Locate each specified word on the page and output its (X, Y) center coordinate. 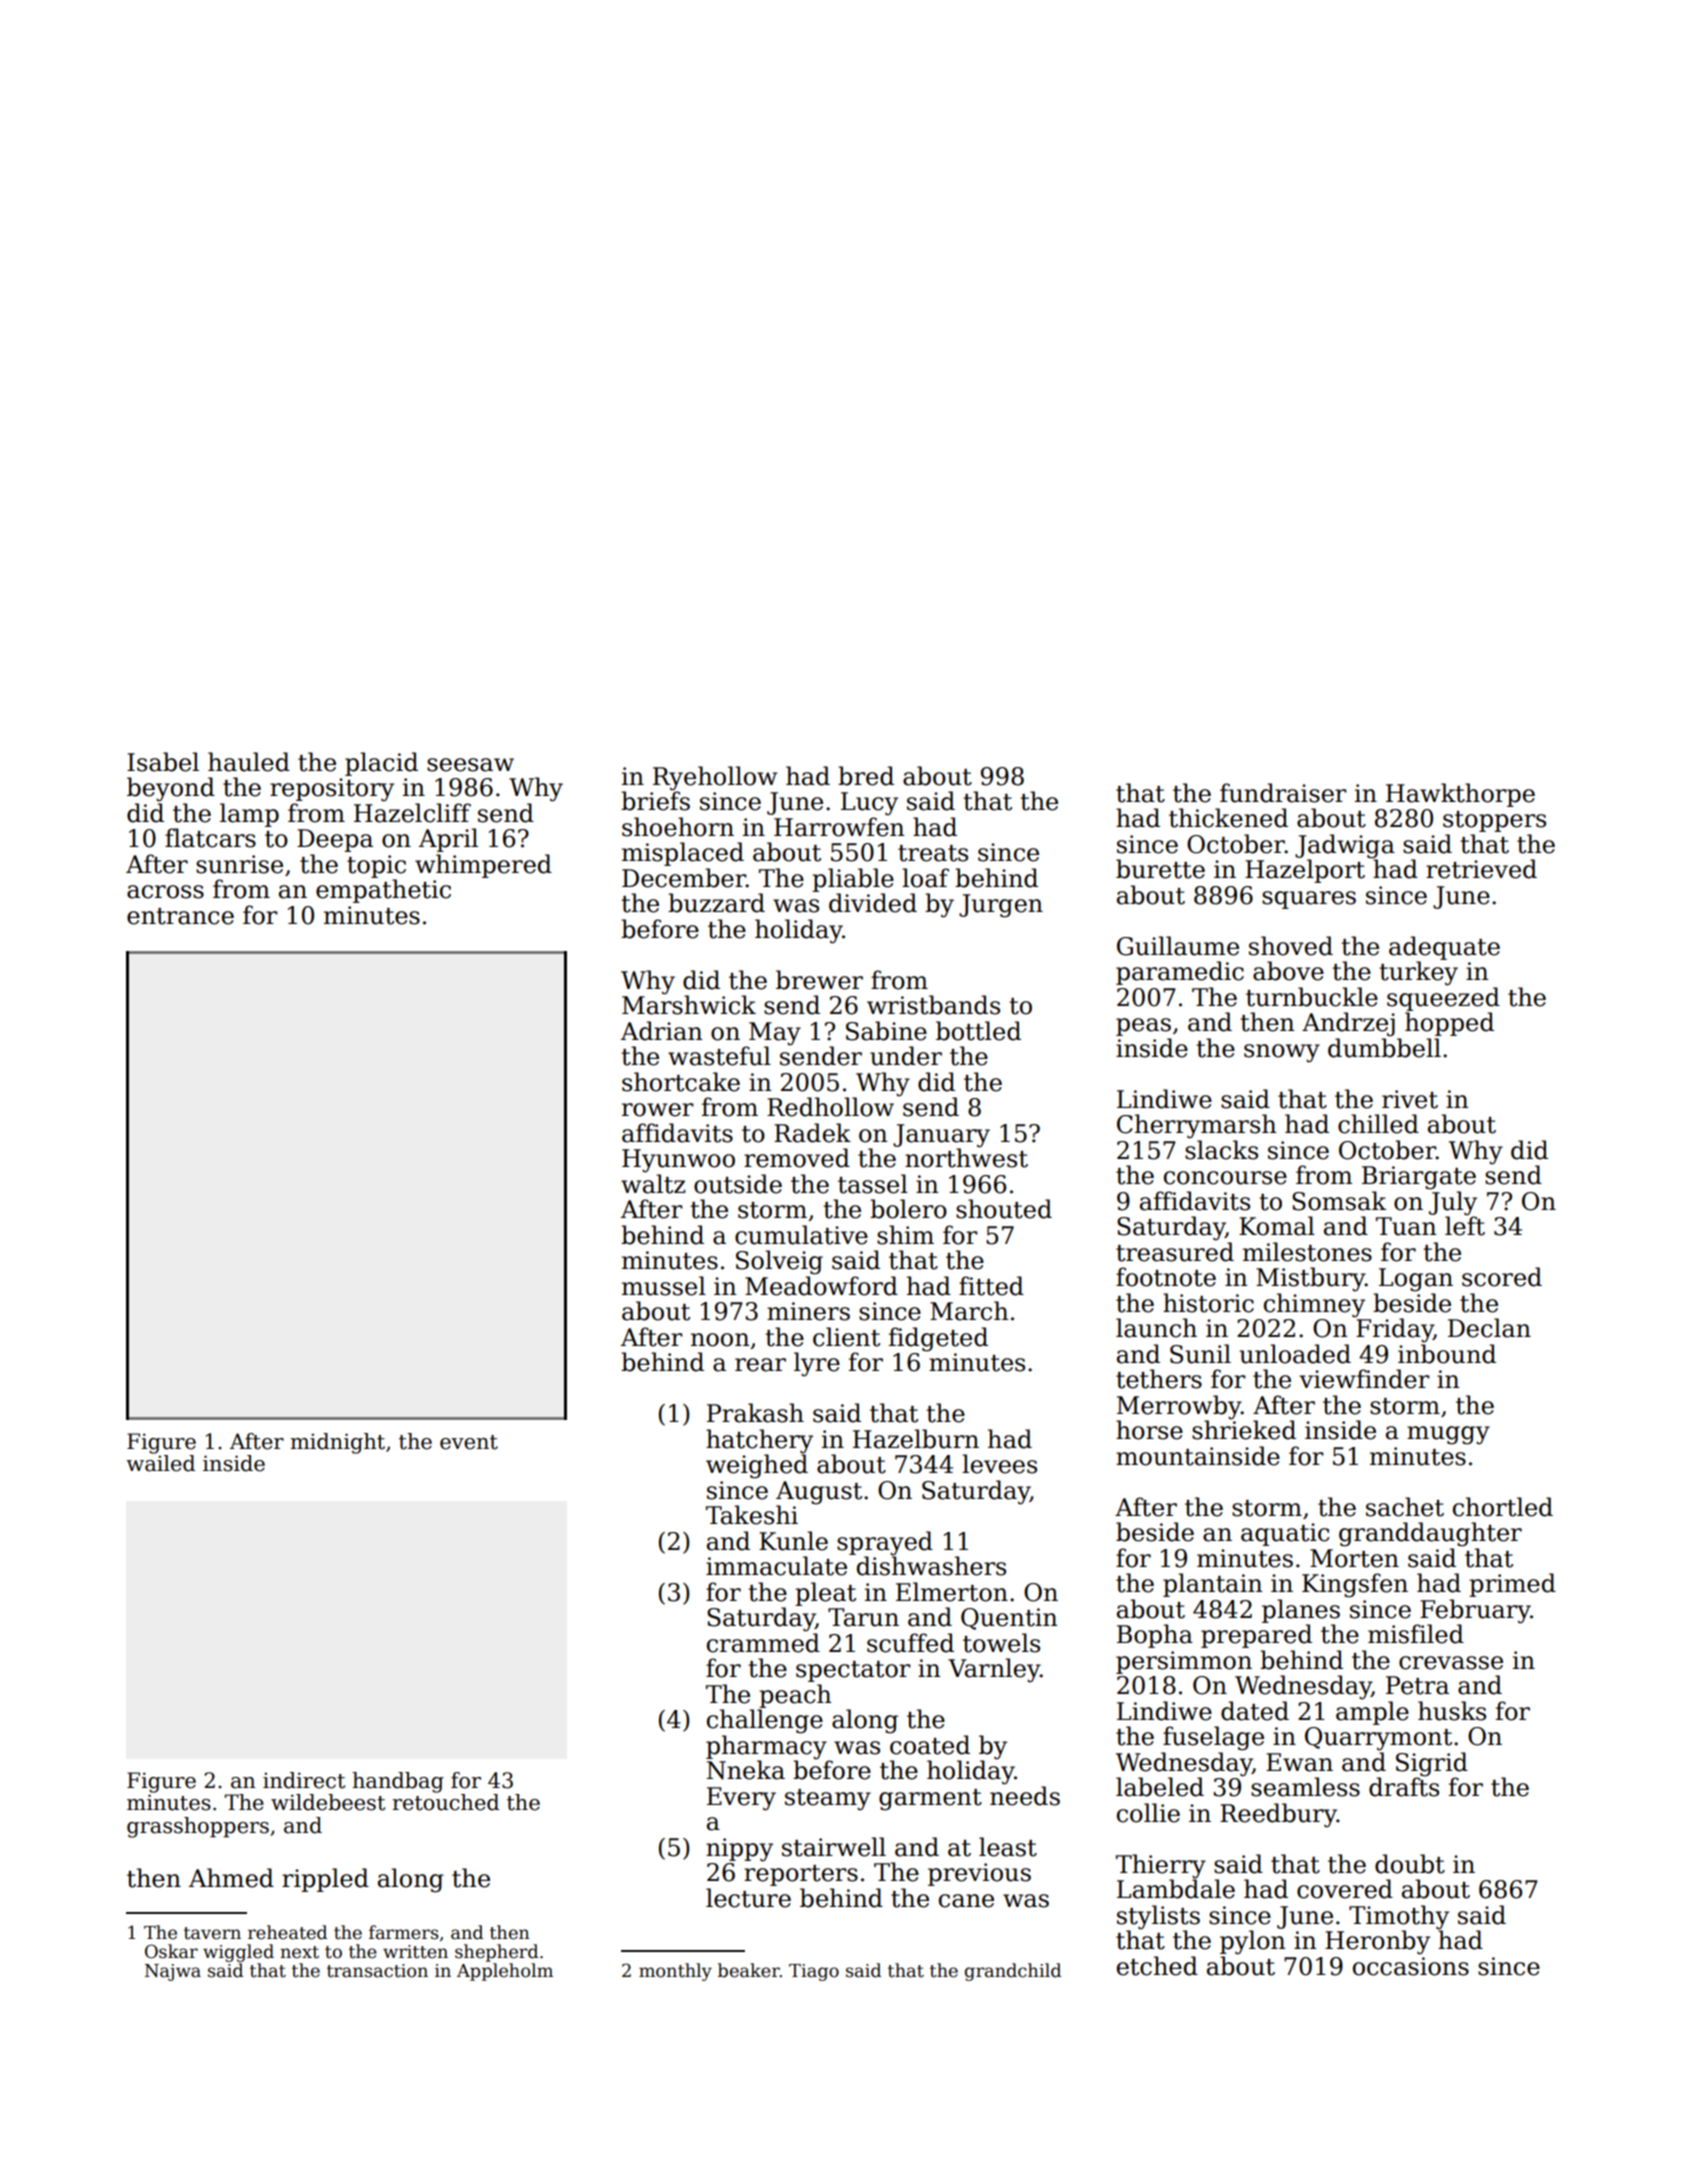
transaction (377, 1971)
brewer (819, 980)
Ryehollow (715, 778)
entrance (180, 916)
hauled (249, 762)
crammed (763, 1643)
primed (1512, 1585)
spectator (853, 1671)
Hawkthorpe (1460, 795)
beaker (749, 1970)
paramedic (1180, 973)
